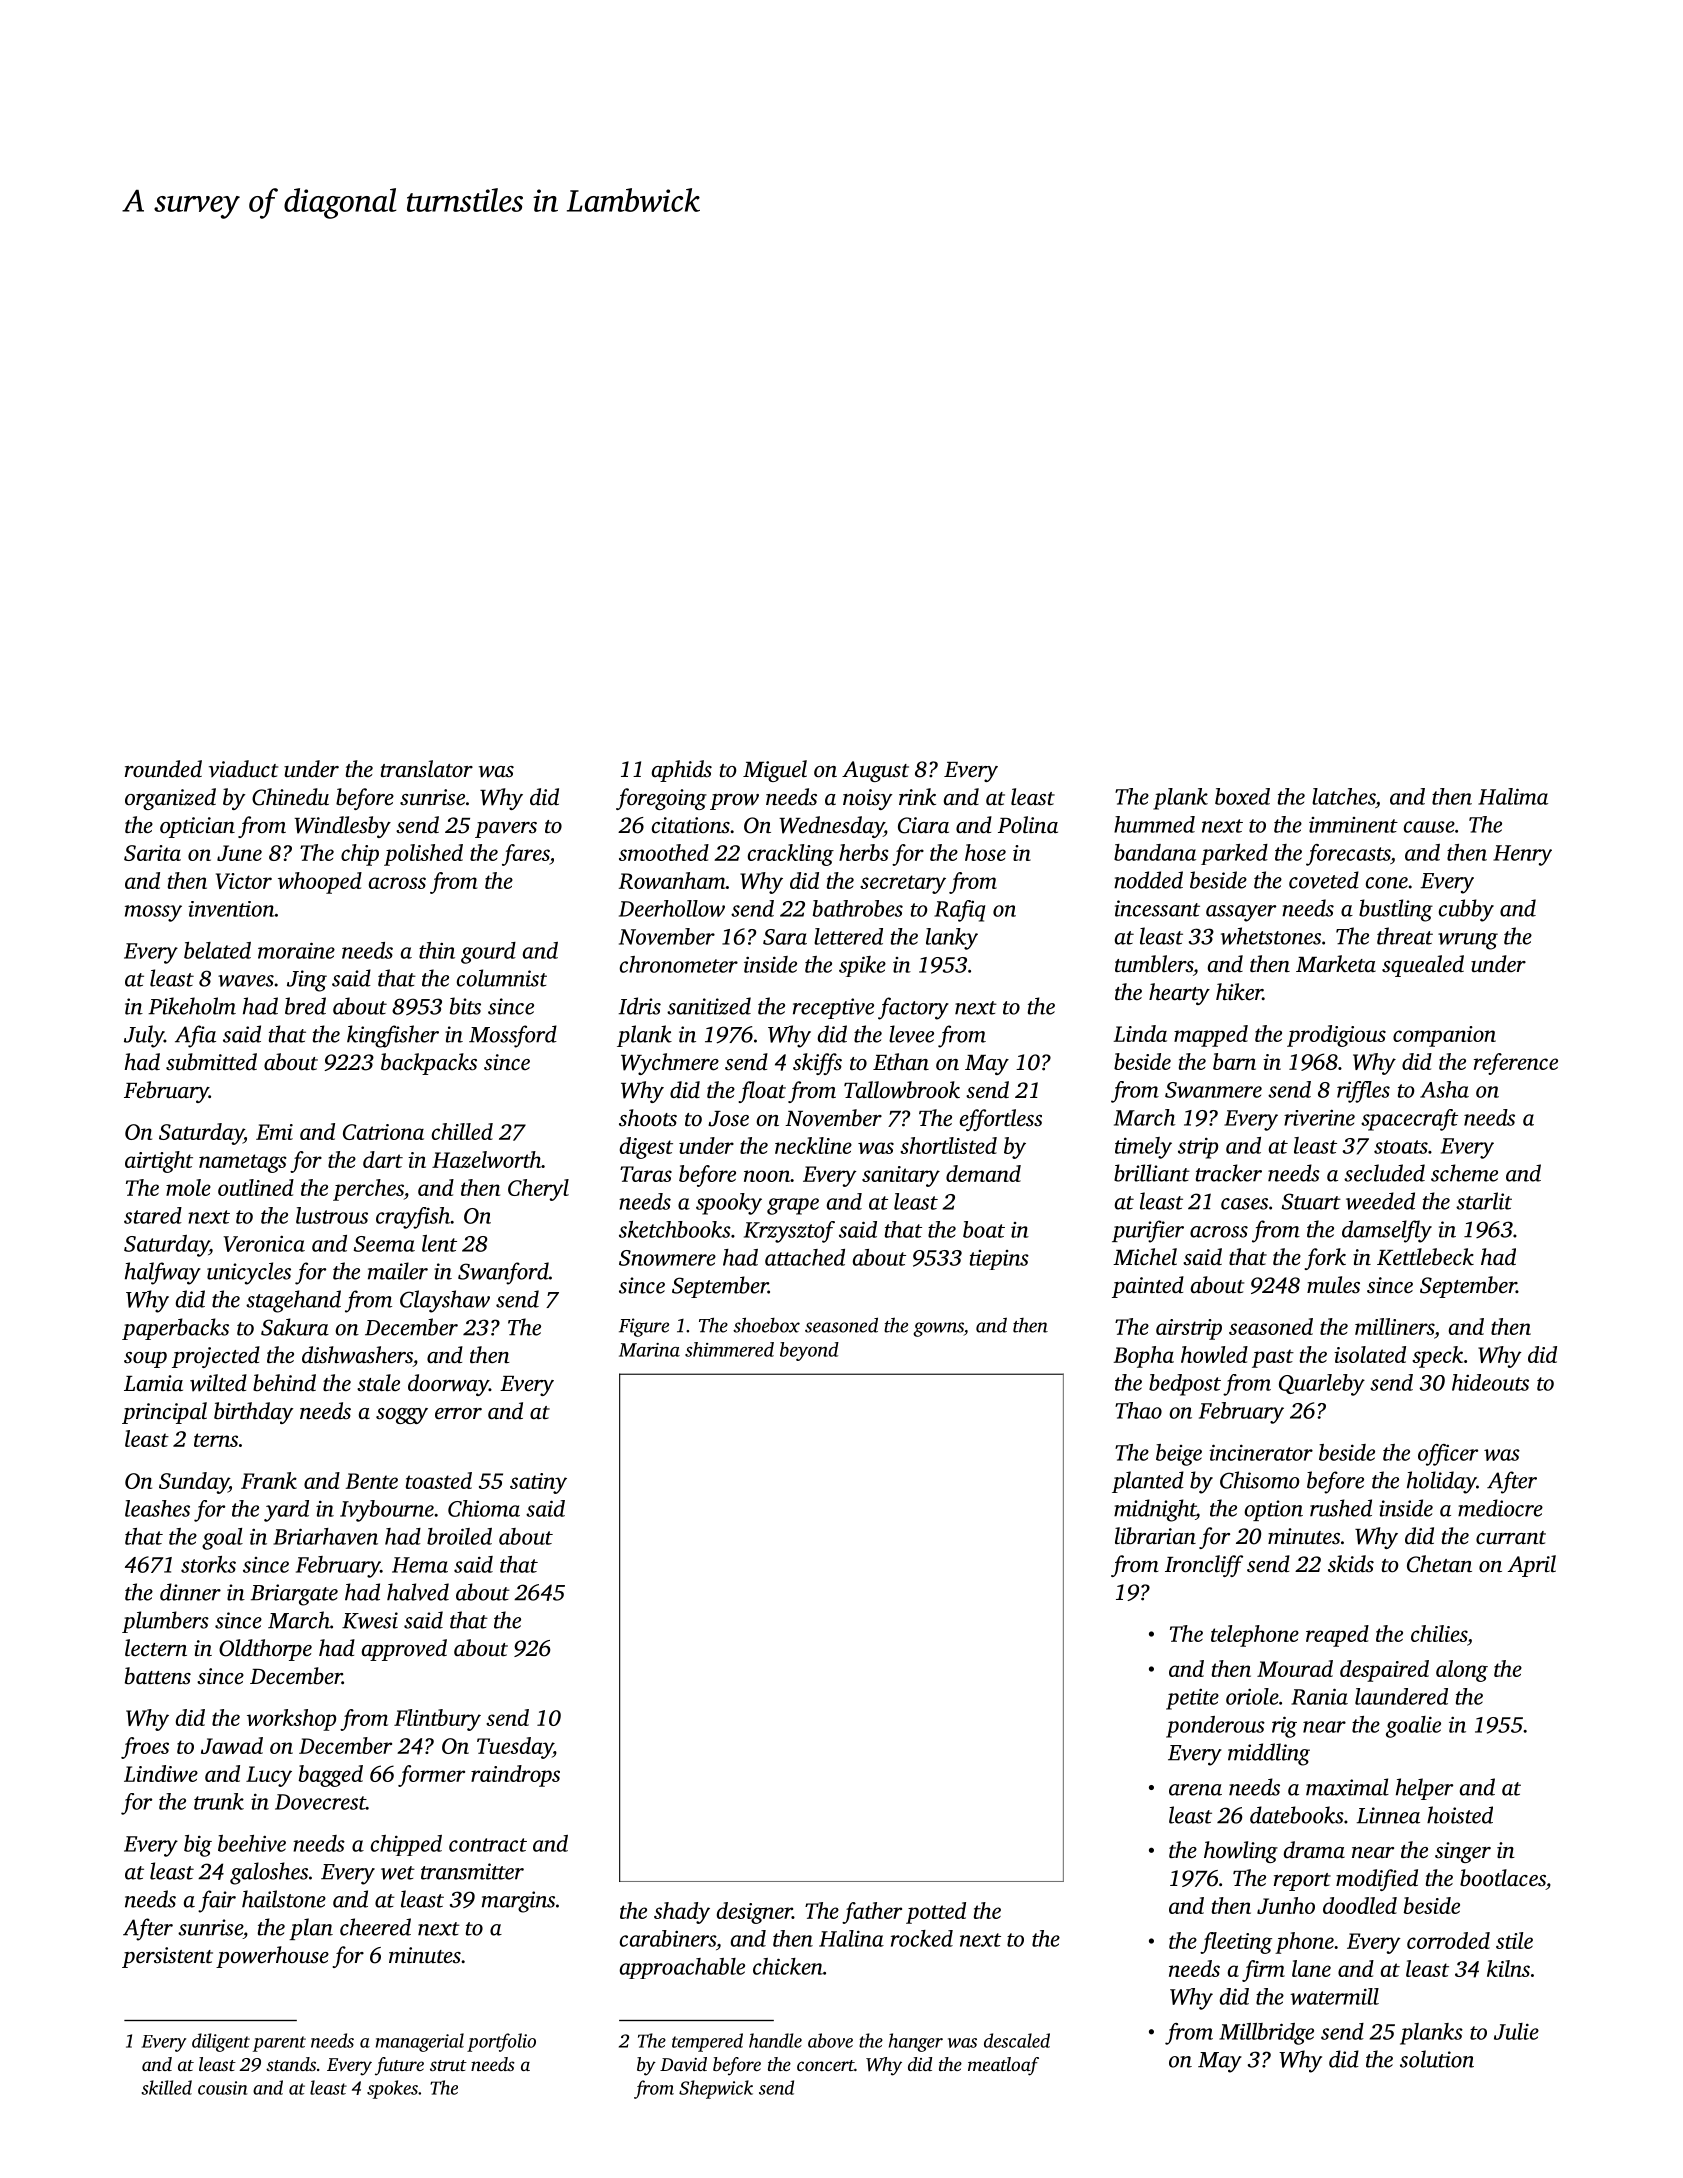  Describe the element at coordinates (682, 771) in the image. I see `aphids` at that location.
